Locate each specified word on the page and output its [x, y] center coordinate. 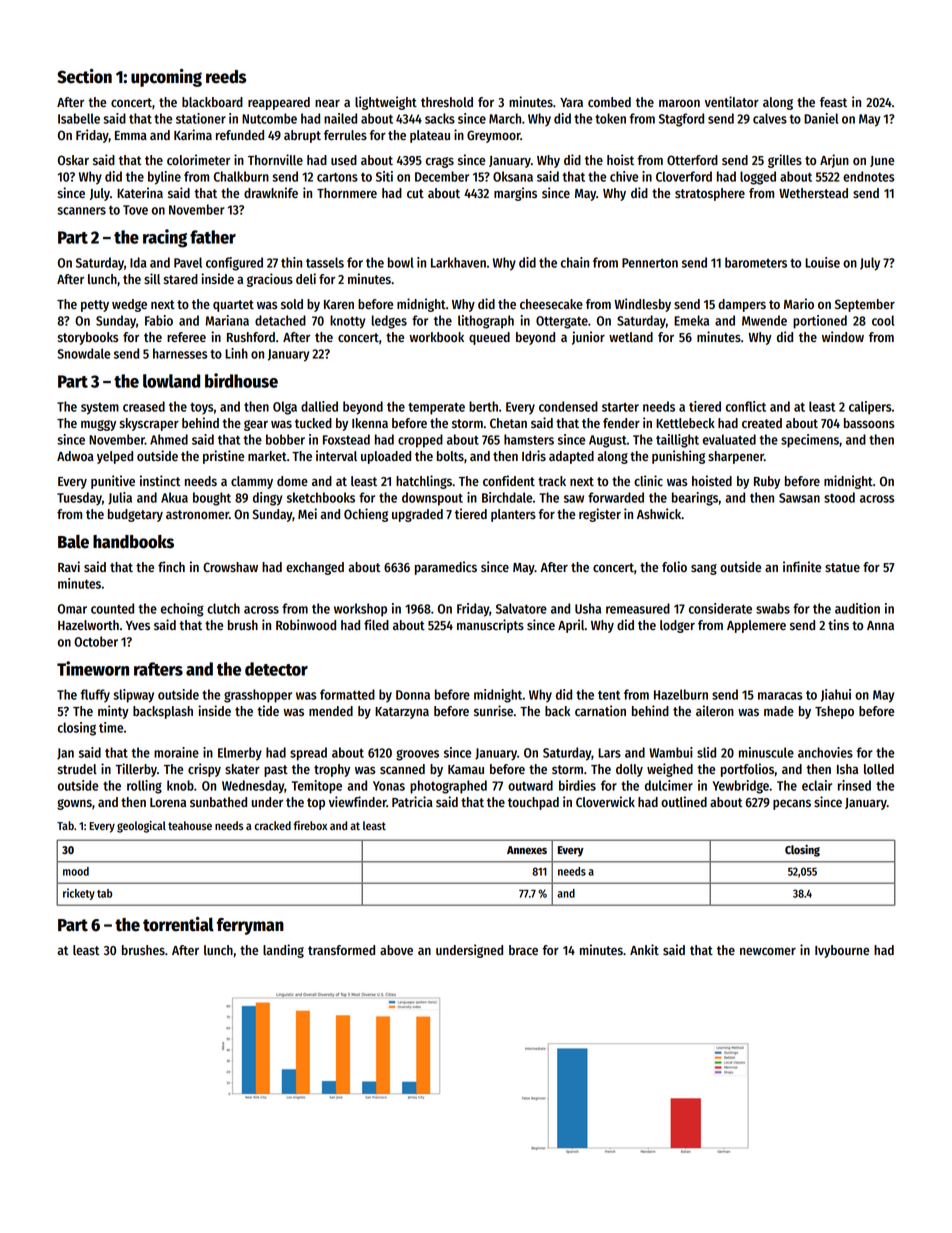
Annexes [527, 850]
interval [336, 455]
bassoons [869, 423]
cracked [273, 825]
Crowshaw [230, 567]
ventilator [732, 101]
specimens [810, 441]
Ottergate [562, 322]
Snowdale [83, 353]
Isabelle [79, 118]
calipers [870, 408]
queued [489, 338]
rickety [79, 894]
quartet [233, 306]
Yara [571, 102]
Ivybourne [842, 951]
